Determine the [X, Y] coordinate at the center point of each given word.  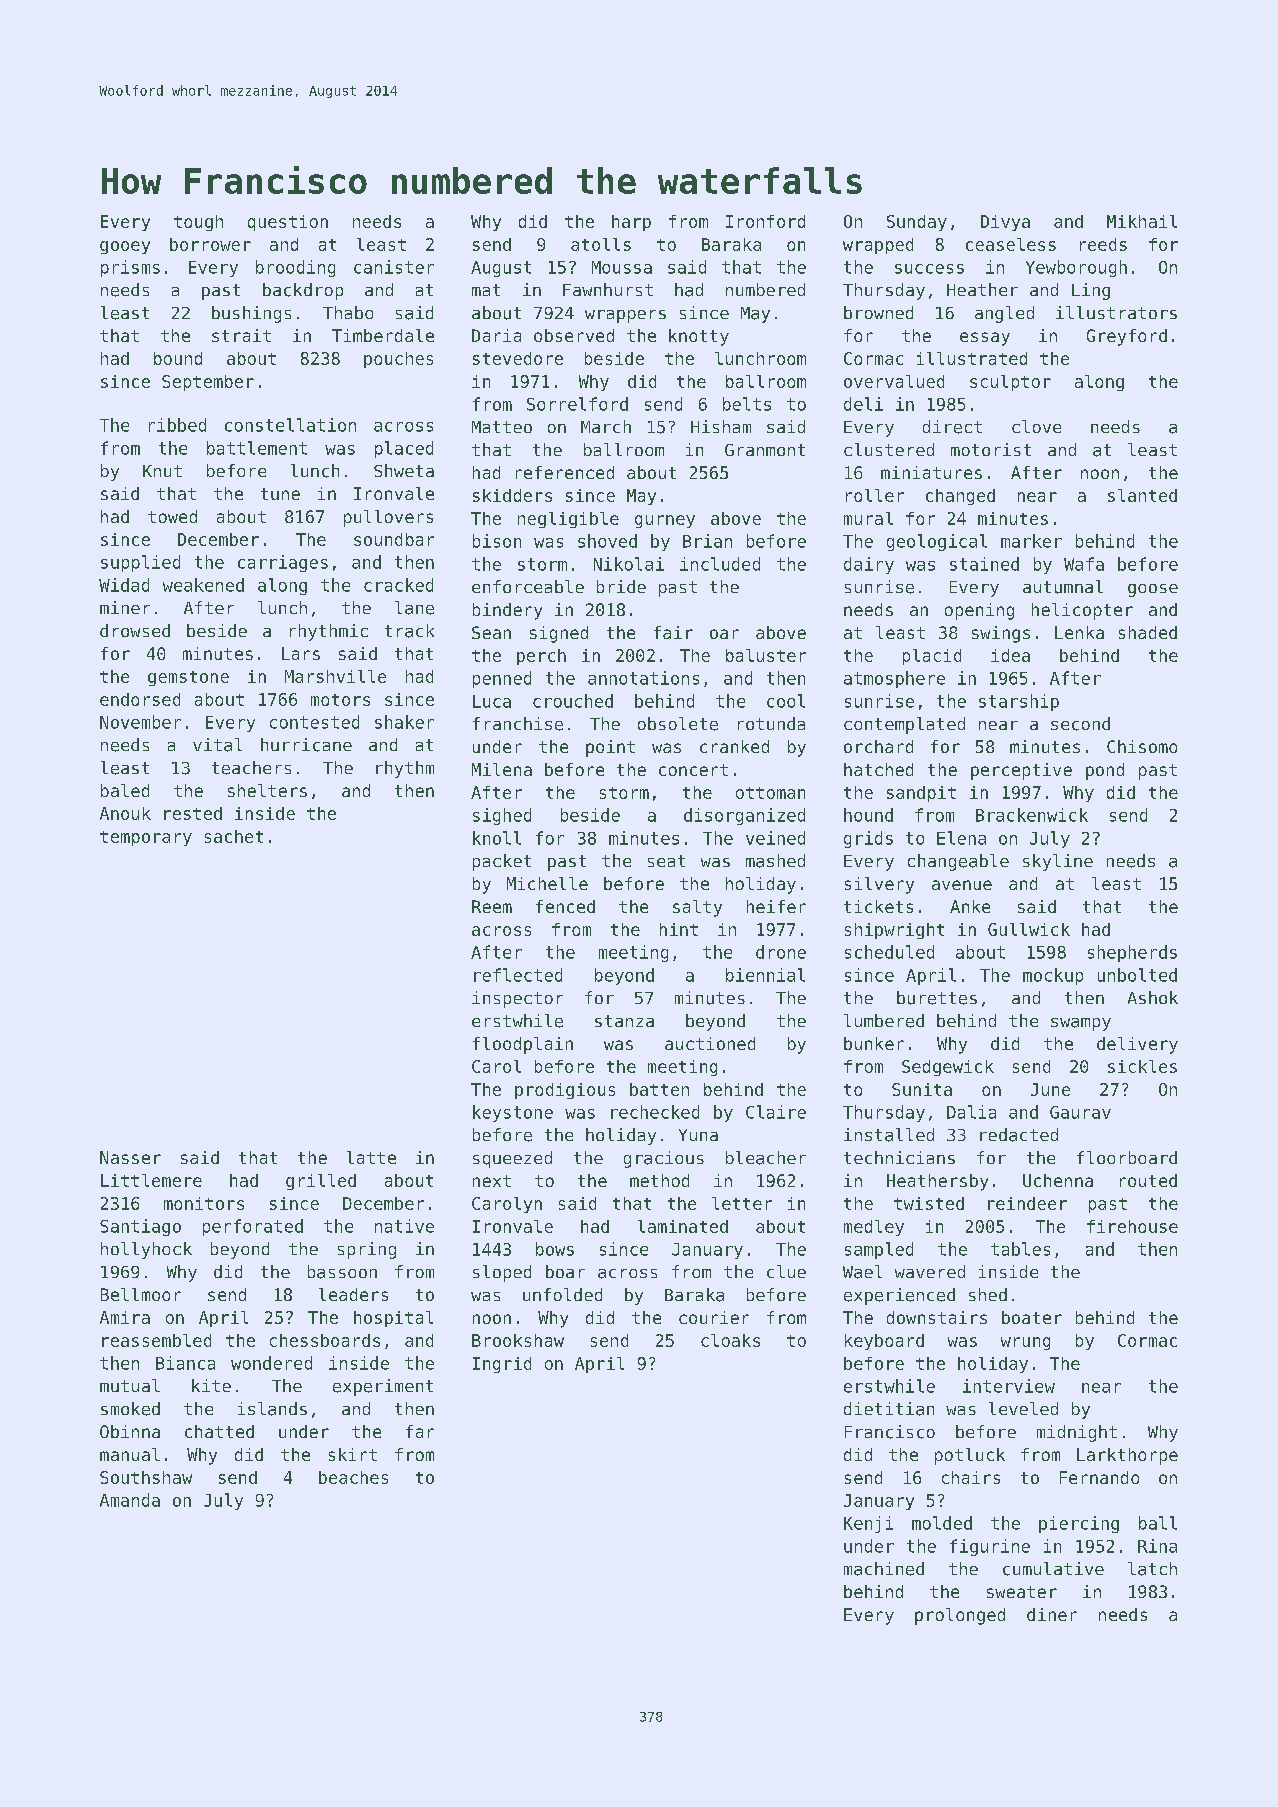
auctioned [710, 1043]
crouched [573, 701]
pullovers [388, 518]
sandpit [921, 794]
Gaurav [1080, 1112]
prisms [130, 268]
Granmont [765, 450]
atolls [601, 244]
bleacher [766, 1158]
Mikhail [1142, 221]
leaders [353, 1294]
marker [1031, 541]
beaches [353, 1477]
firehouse [1132, 1226]
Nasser [130, 1157]
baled [125, 790]
